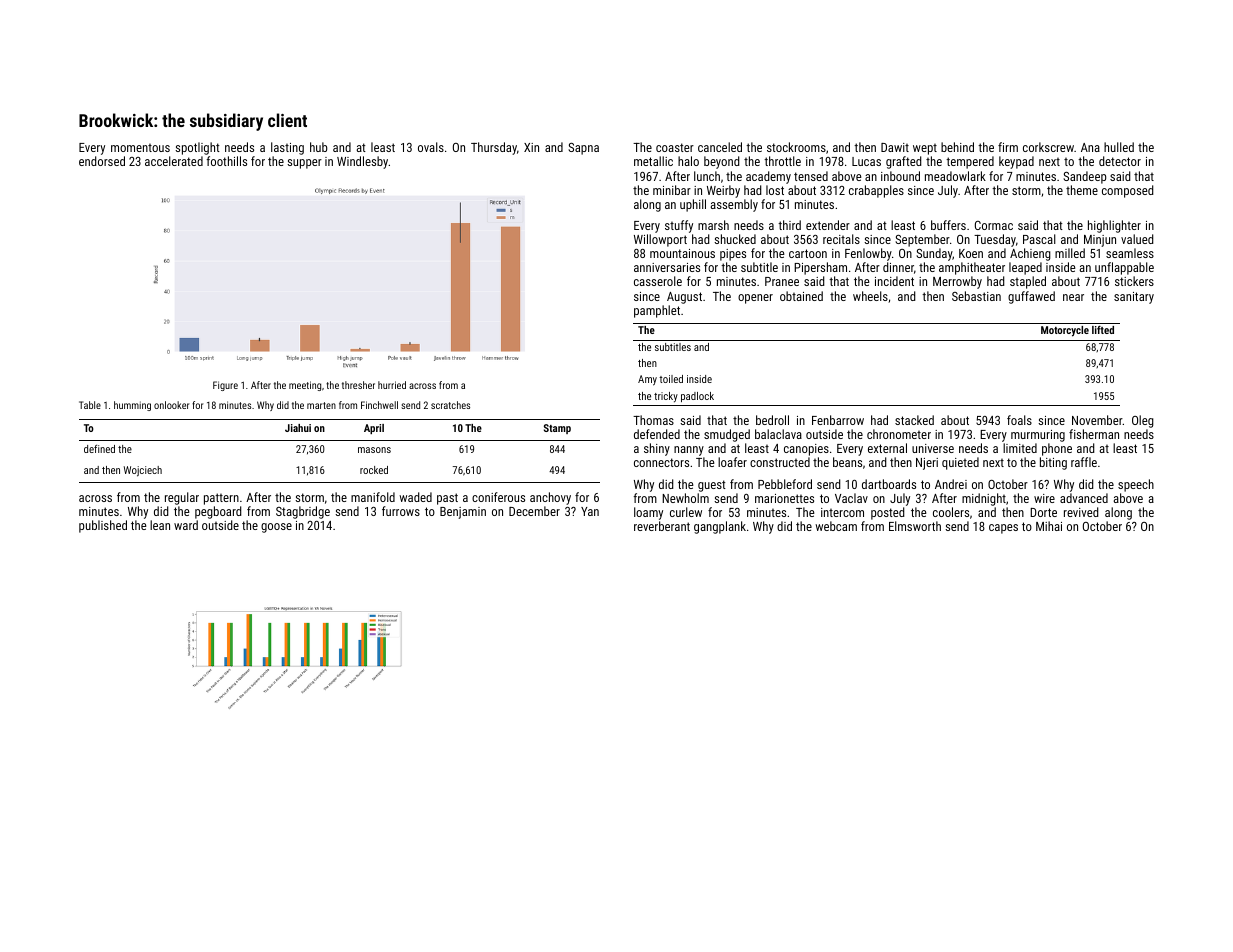  What do you see at coordinates (305, 386) in the screenshot?
I see `meeting` at bounding box center [305, 386].
